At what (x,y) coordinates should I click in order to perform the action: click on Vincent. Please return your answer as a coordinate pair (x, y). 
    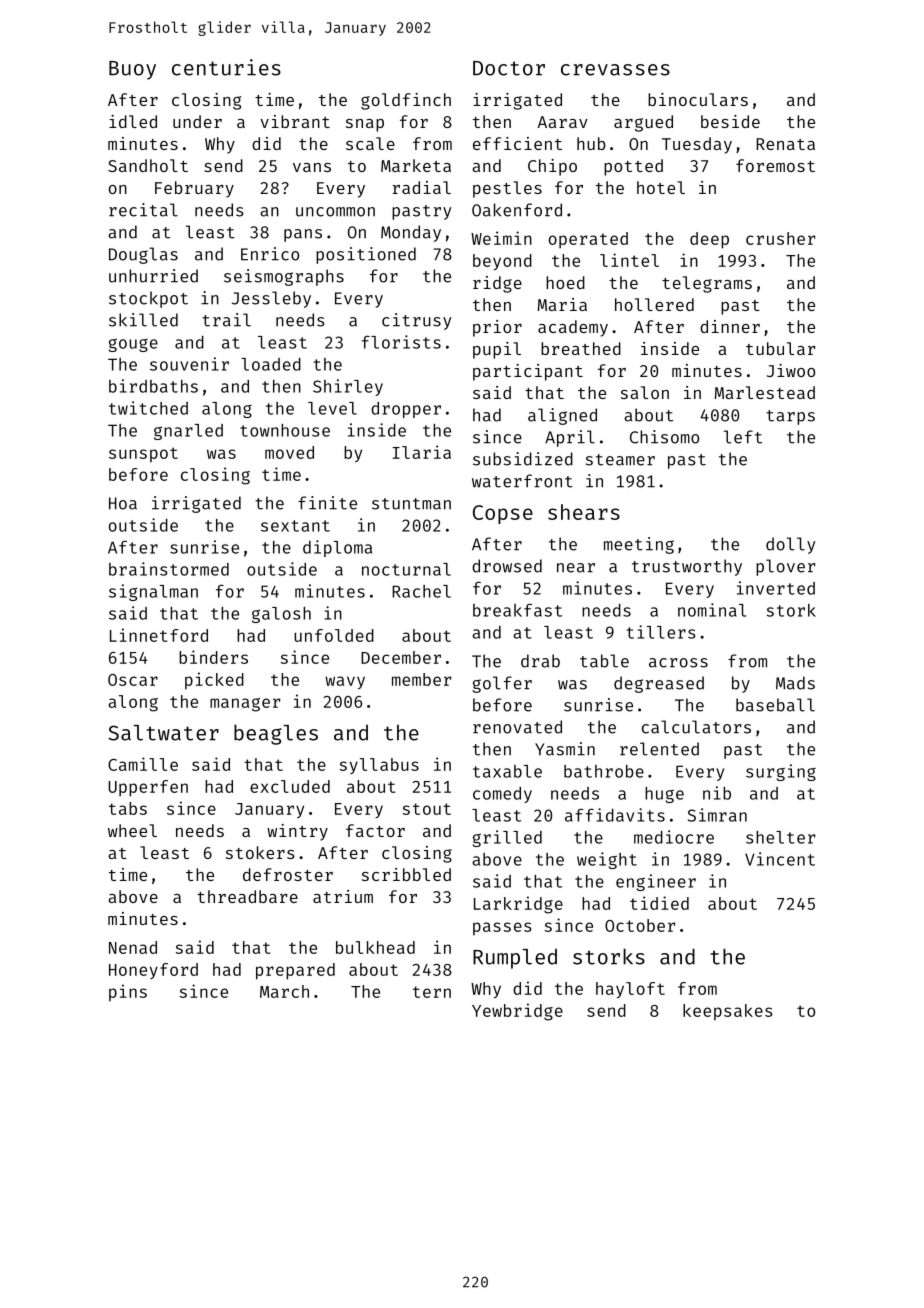
    Looking at the image, I should click on (780, 859).
